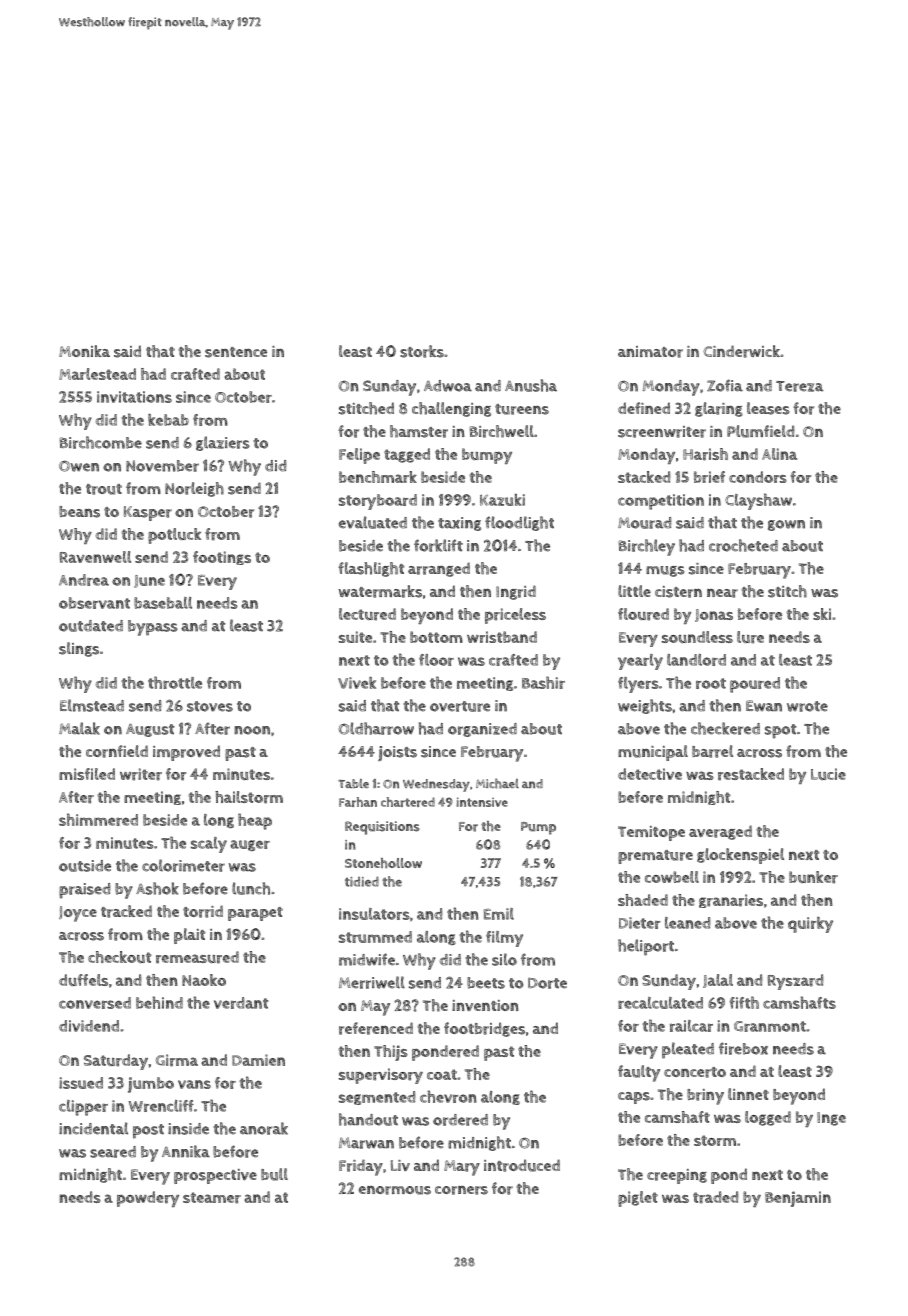  Describe the element at coordinates (113, 1152) in the screenshot. I see `seared` at that location.
